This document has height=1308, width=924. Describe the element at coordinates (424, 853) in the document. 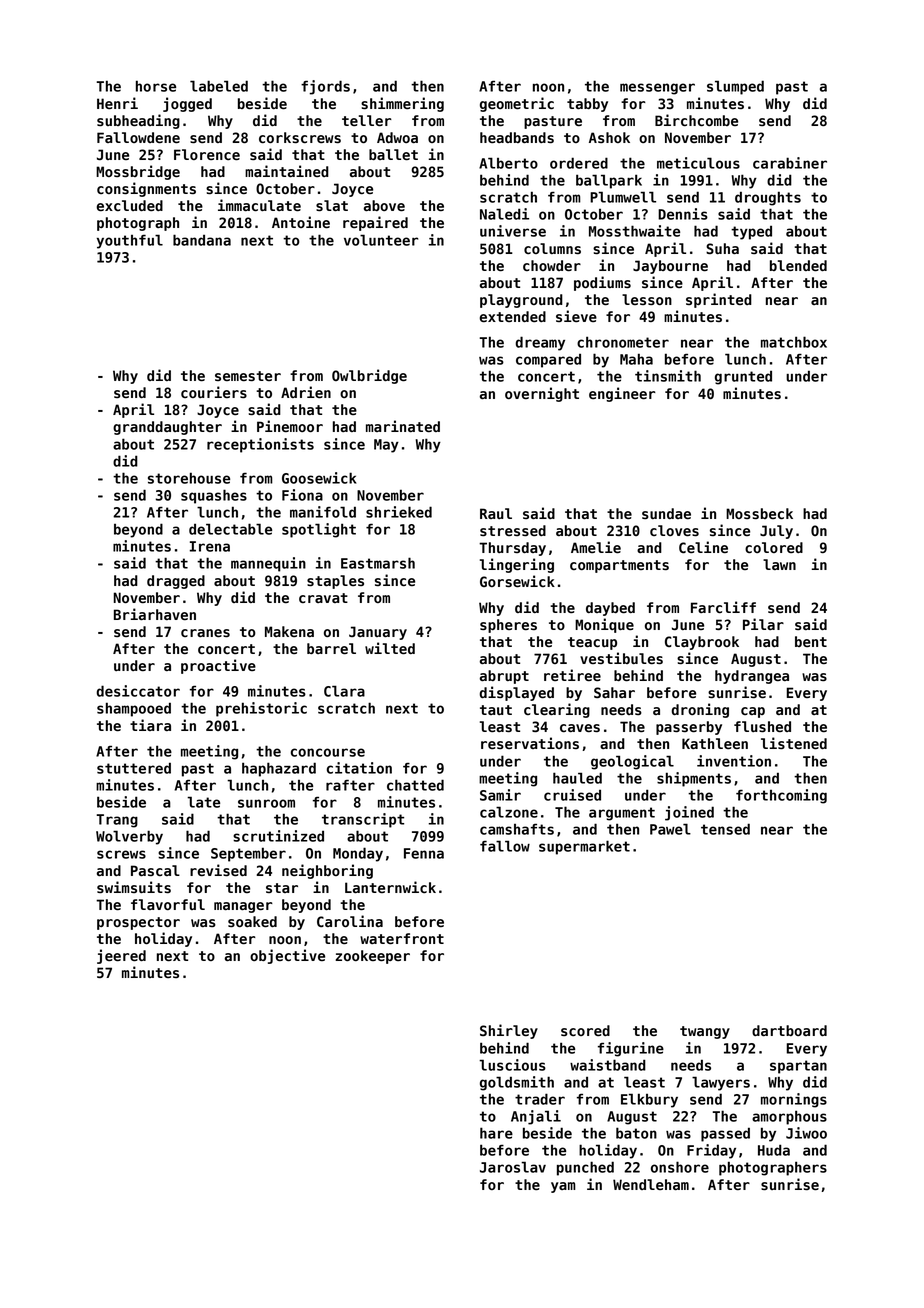

I see `Fenna` at that location.
